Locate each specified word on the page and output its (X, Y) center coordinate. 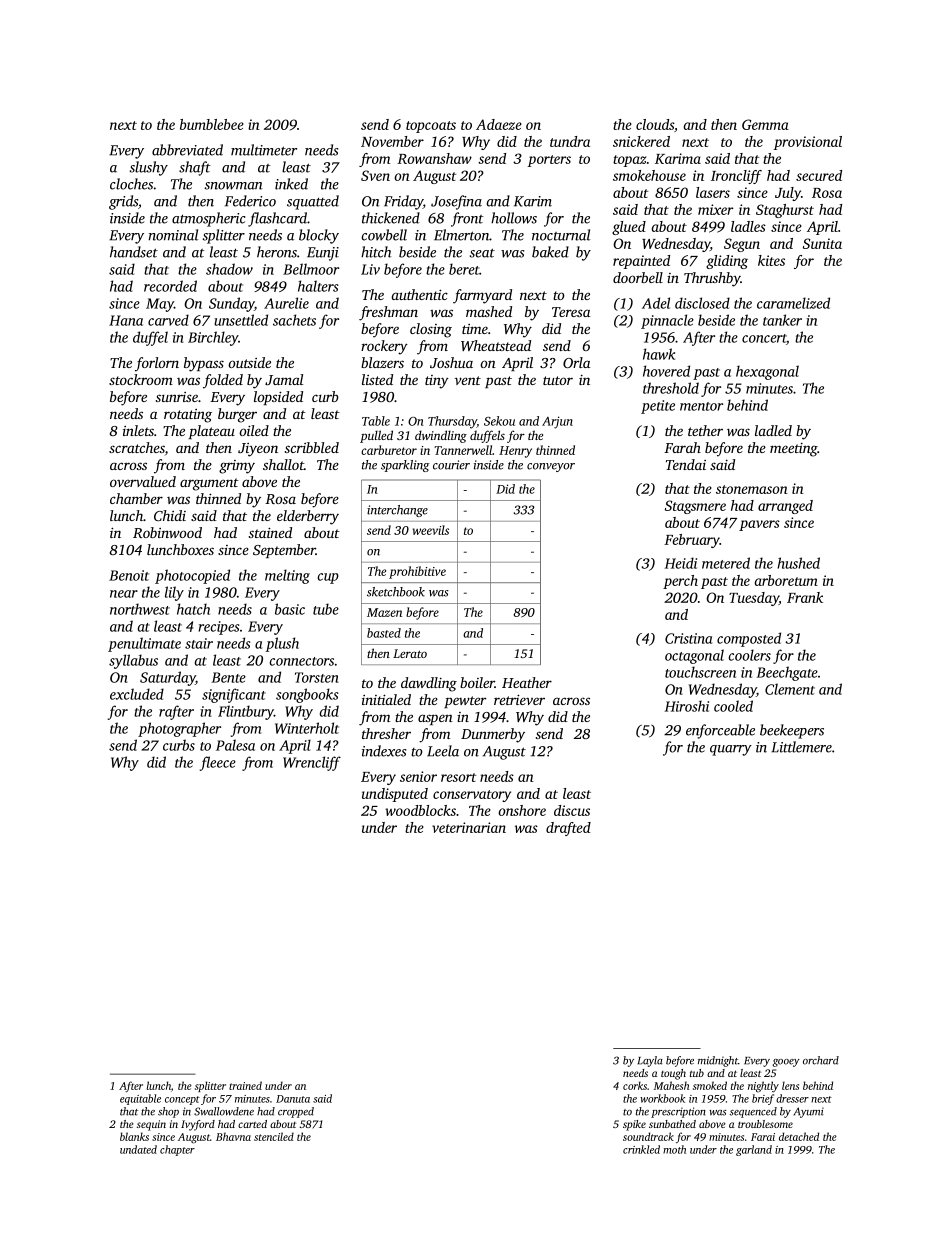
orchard (821, 1060)
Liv (370, 269)
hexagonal (767, 372)
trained (245, 1085)
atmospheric (208, 219)
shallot (283, 464)
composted (749, 639)
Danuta (293, 1099)
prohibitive (417, 572)
